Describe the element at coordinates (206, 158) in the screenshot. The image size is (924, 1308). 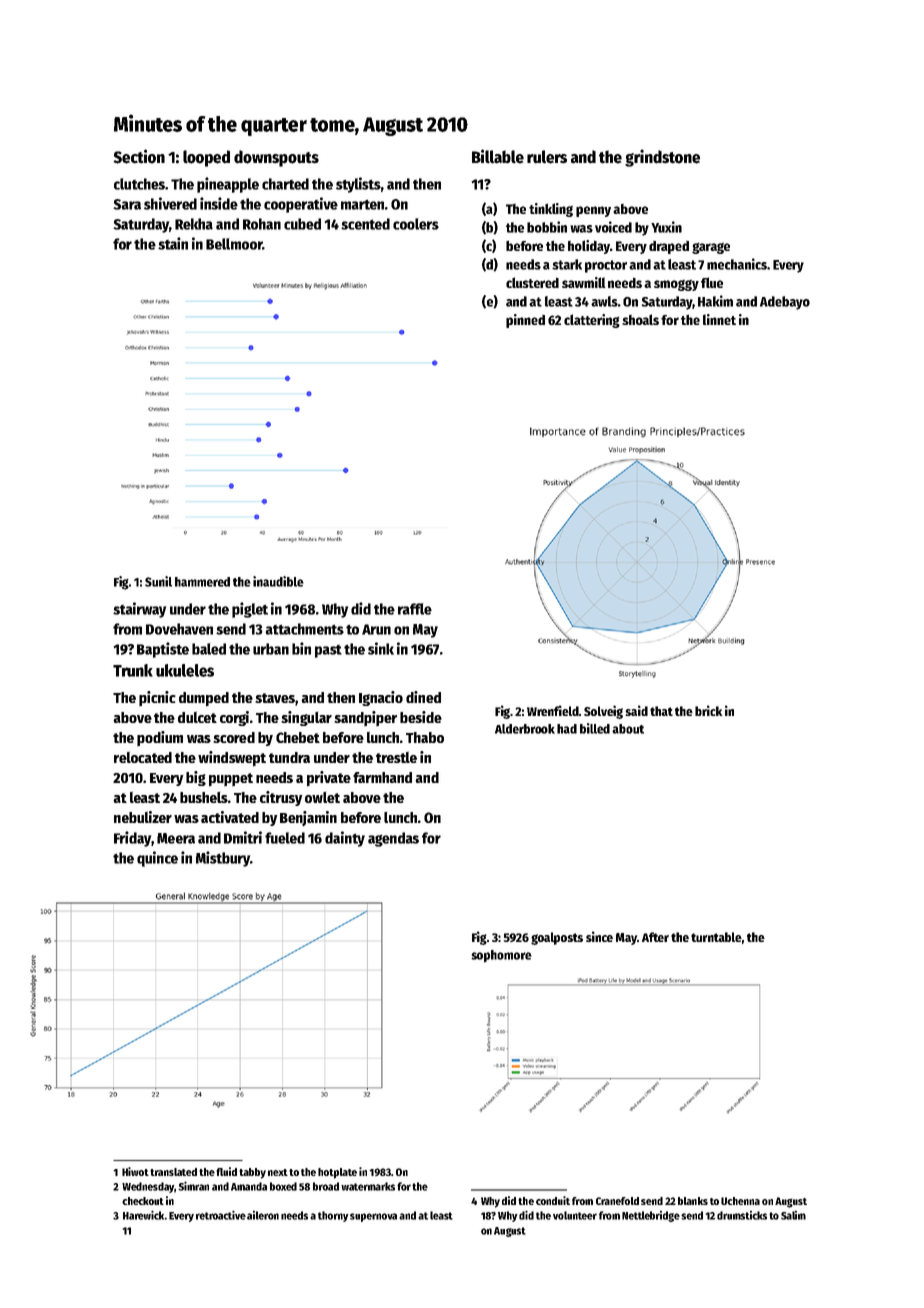
I see `looped` at that location.
